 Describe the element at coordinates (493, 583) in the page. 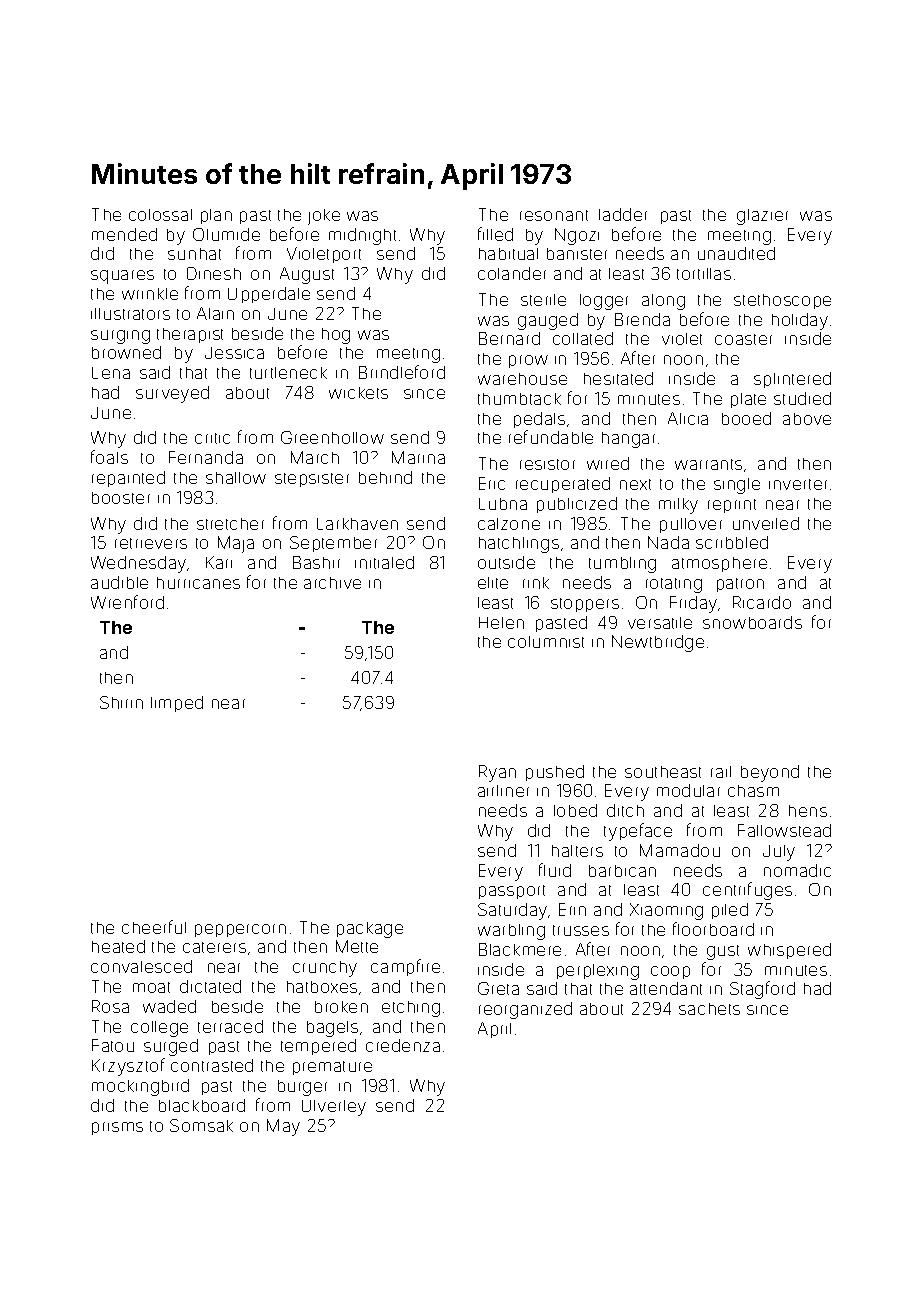

I see `elite` at that location.
